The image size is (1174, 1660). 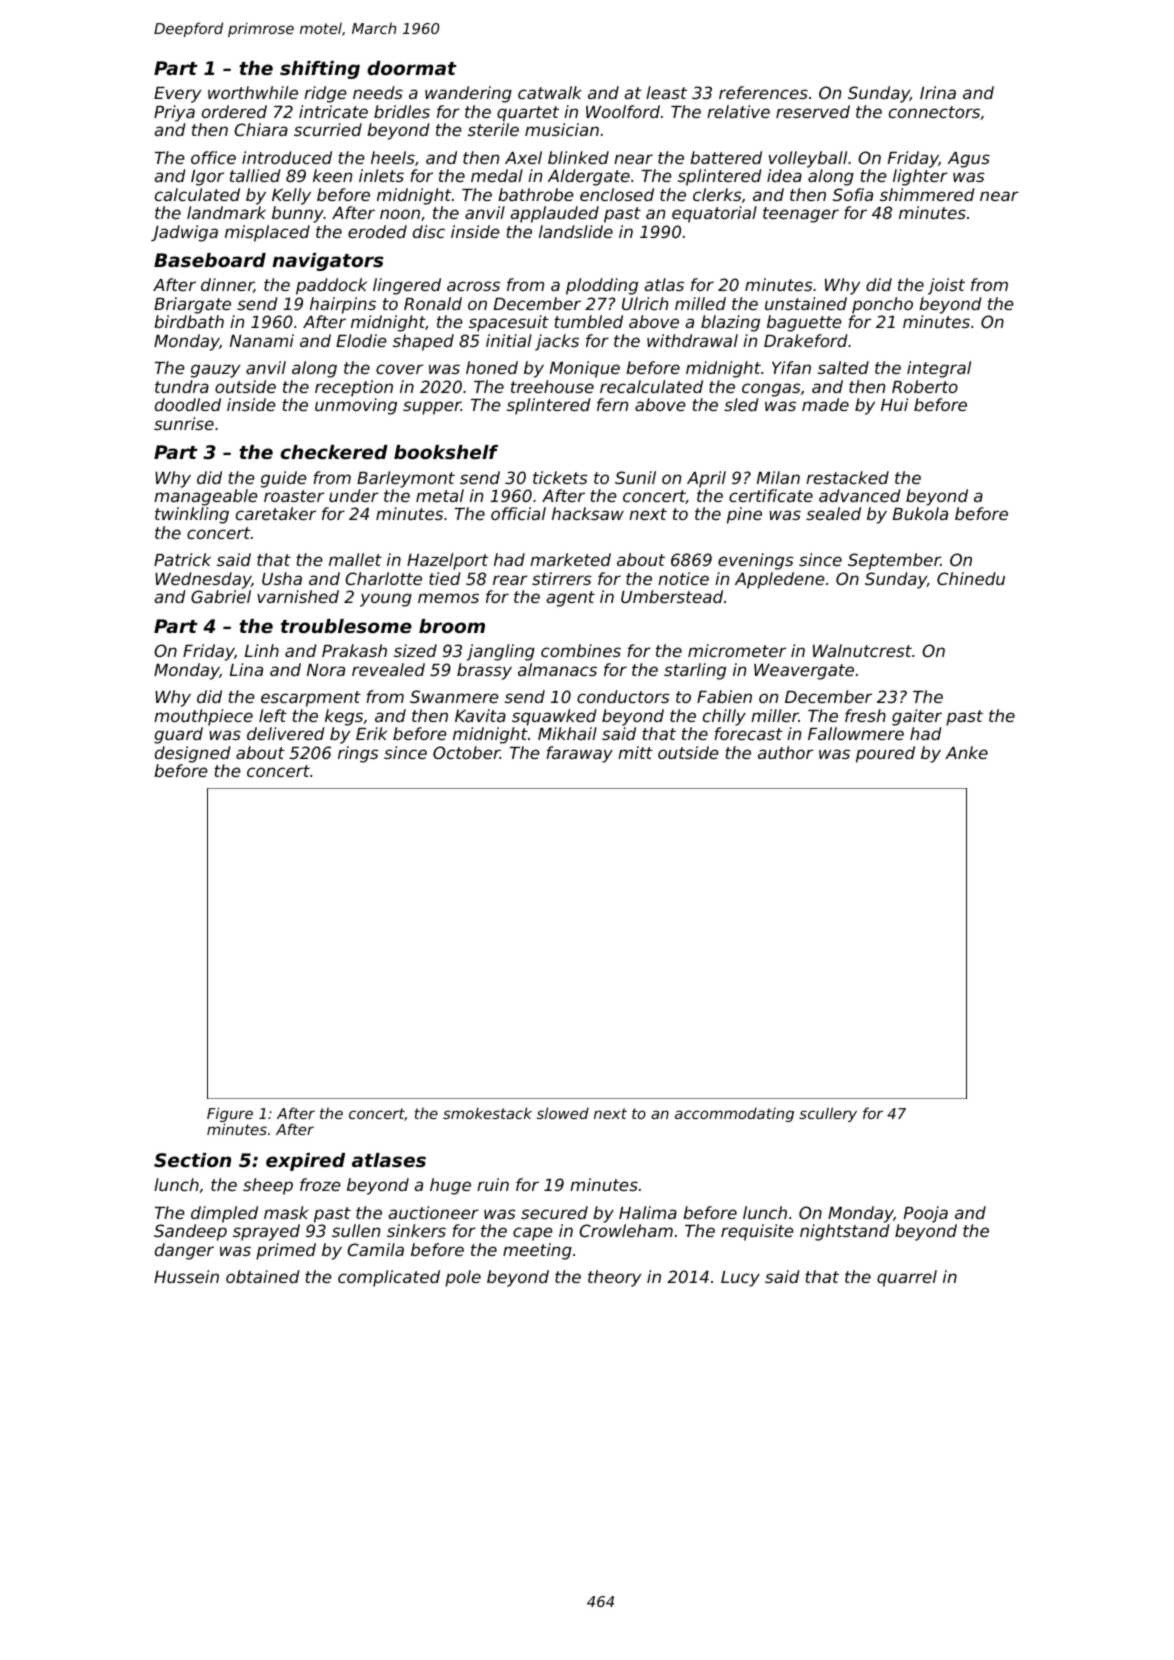 What do you see at coordinates (763, 92) in the image?
I see `references` at bounding box center [763, 92].
